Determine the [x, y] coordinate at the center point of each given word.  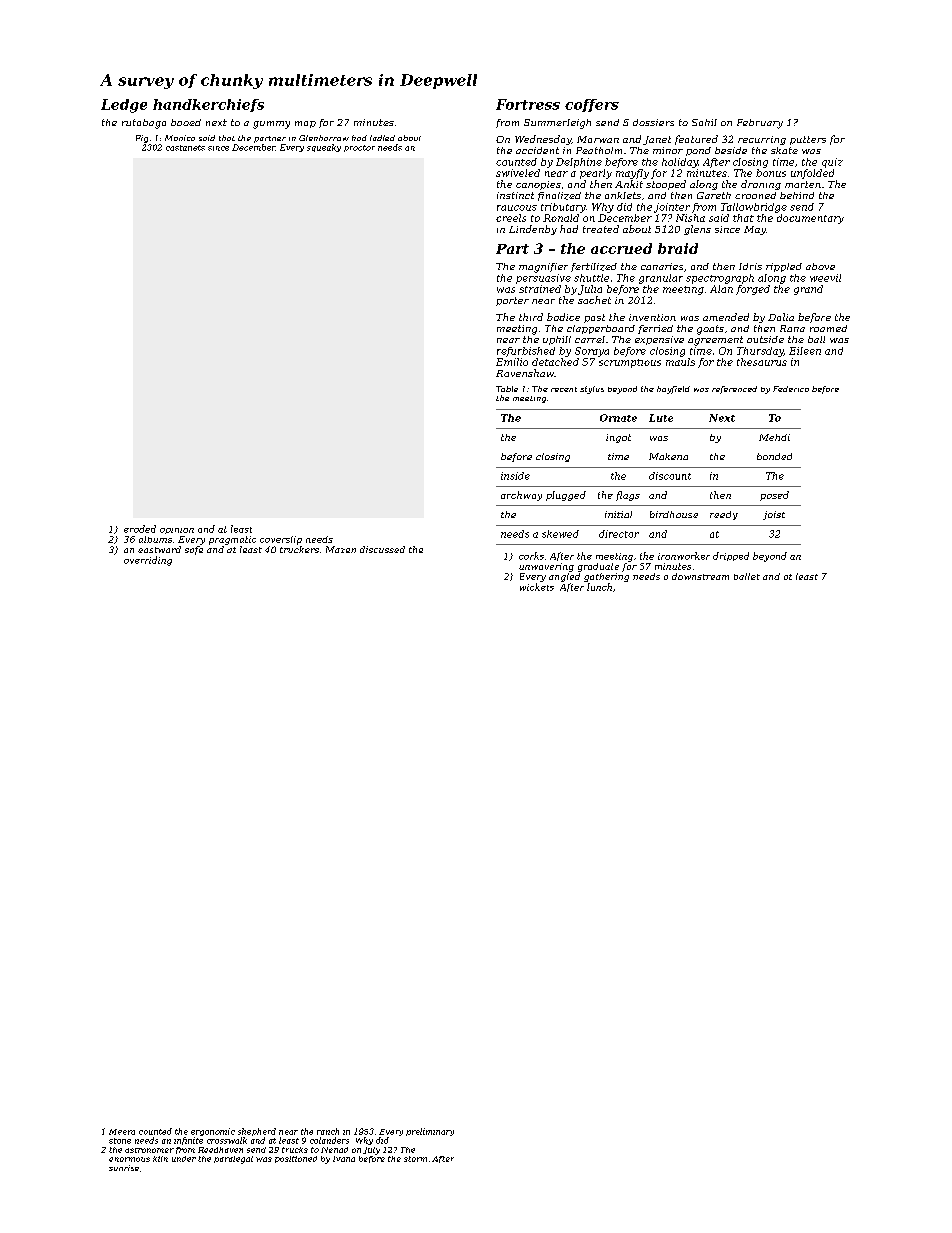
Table [507, 389]
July [371, 1151]
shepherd [257, 1132]
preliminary [430, 1132]
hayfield [673, 390]
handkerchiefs [208, 105]
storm [415, 1159]
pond [698, 151]
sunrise [124, 1168]
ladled [382, 138]
